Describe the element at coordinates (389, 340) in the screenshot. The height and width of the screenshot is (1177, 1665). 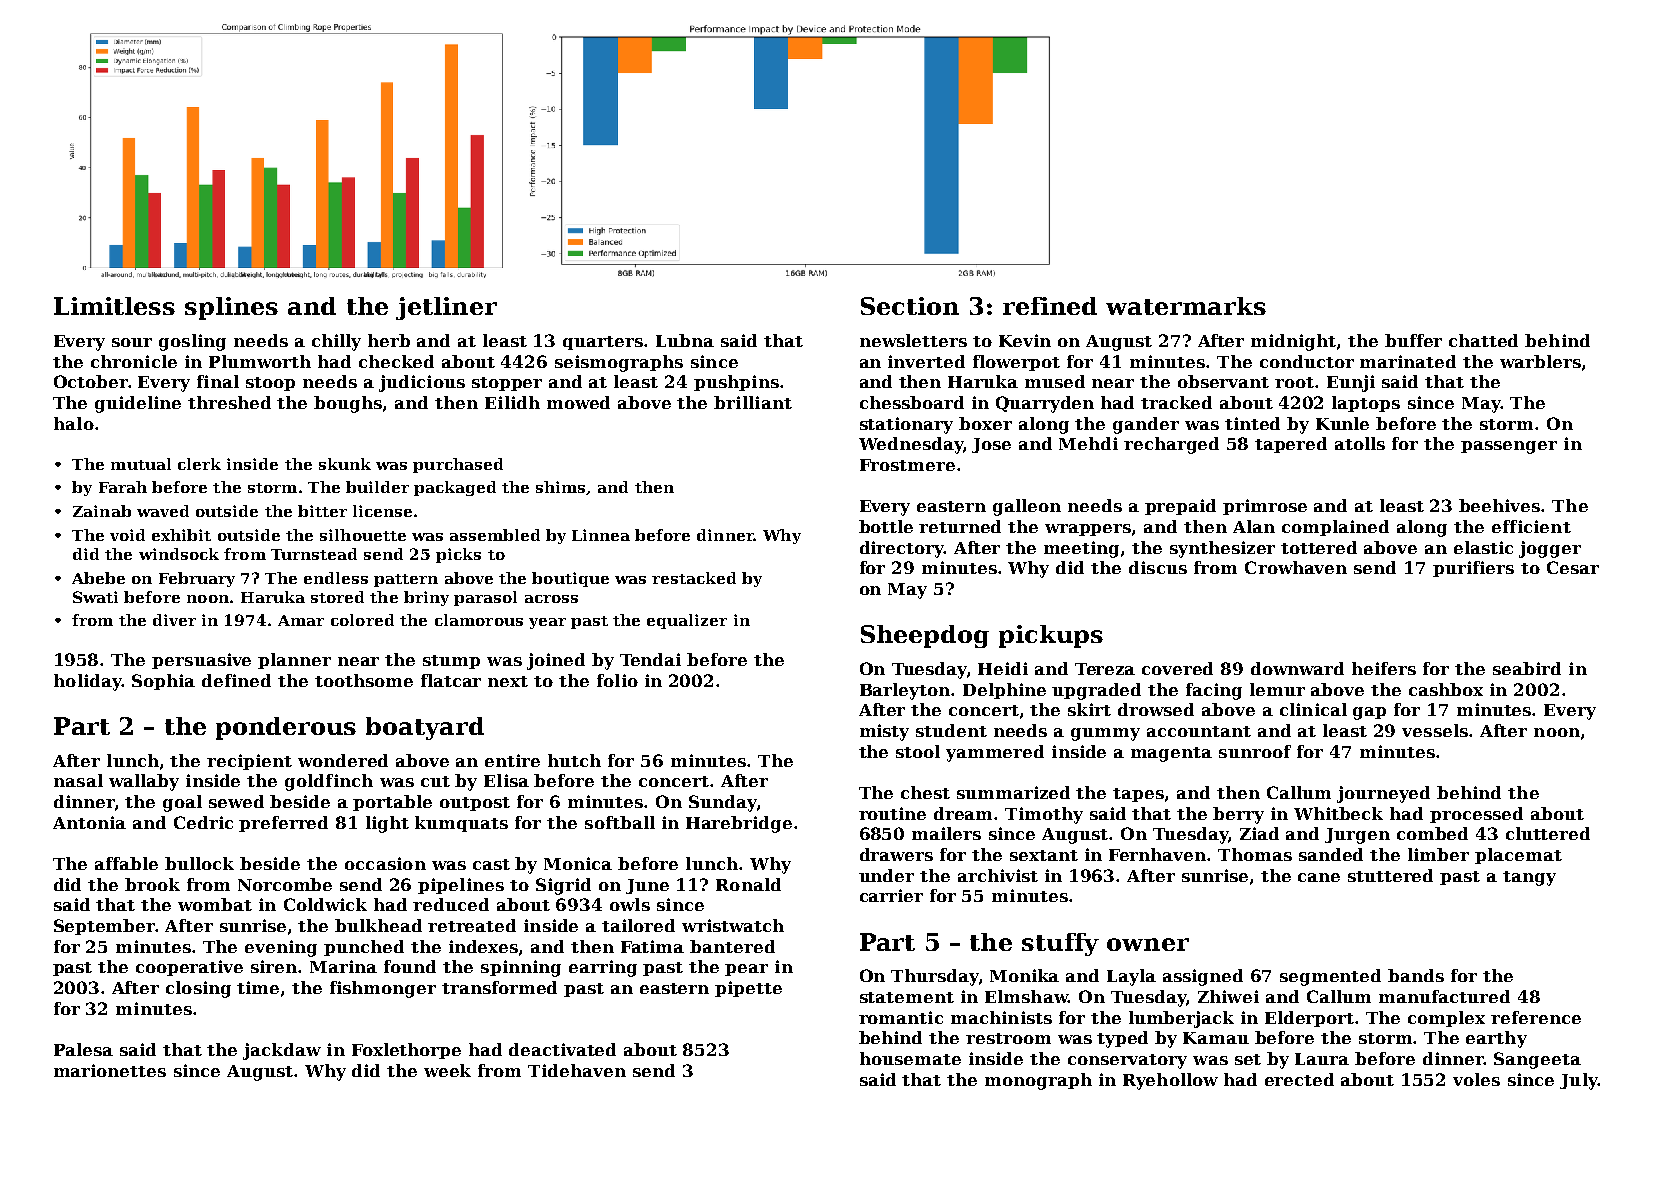
I see `herb` at that location.
